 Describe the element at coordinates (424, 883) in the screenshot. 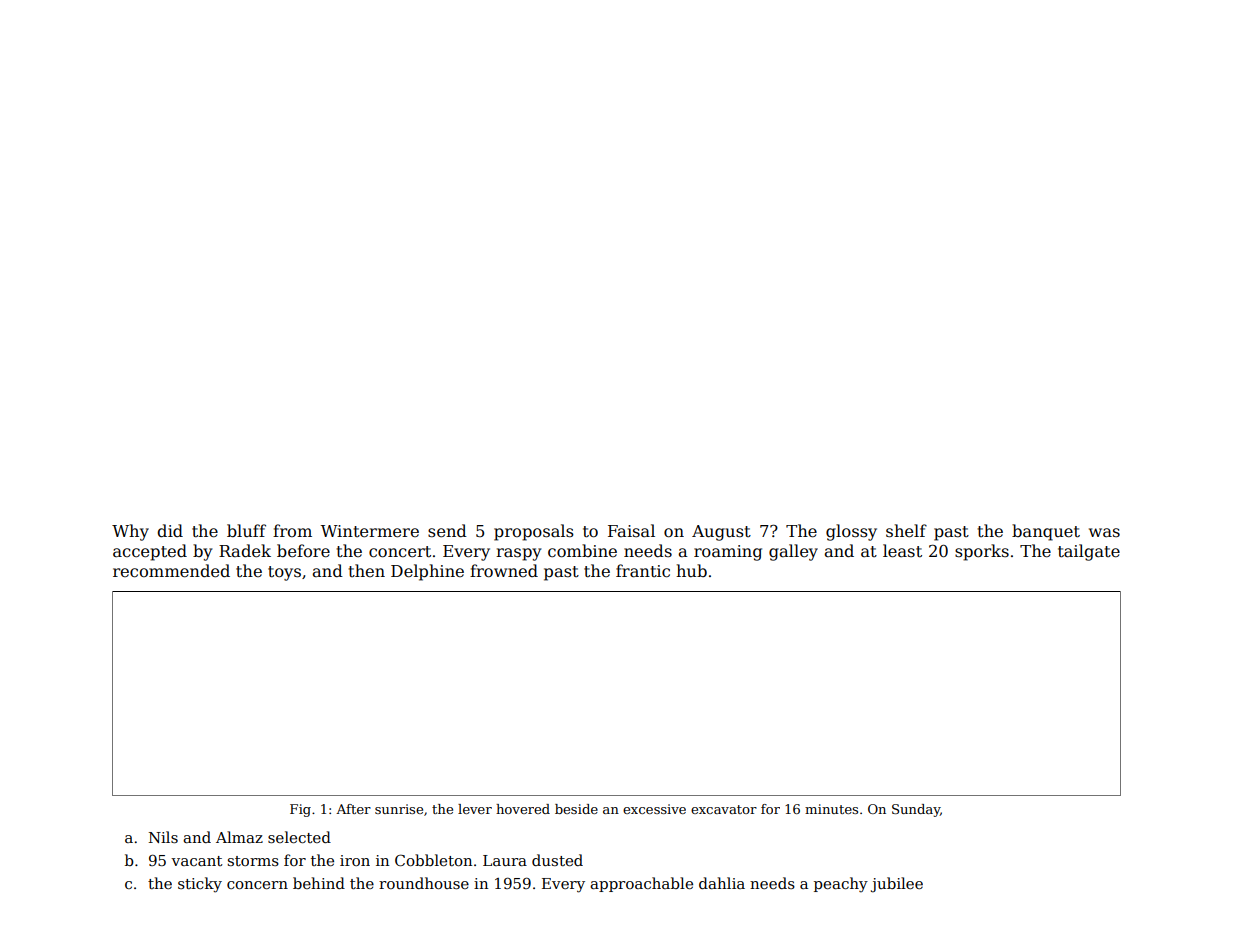

I see `roundhouse` at that location.
